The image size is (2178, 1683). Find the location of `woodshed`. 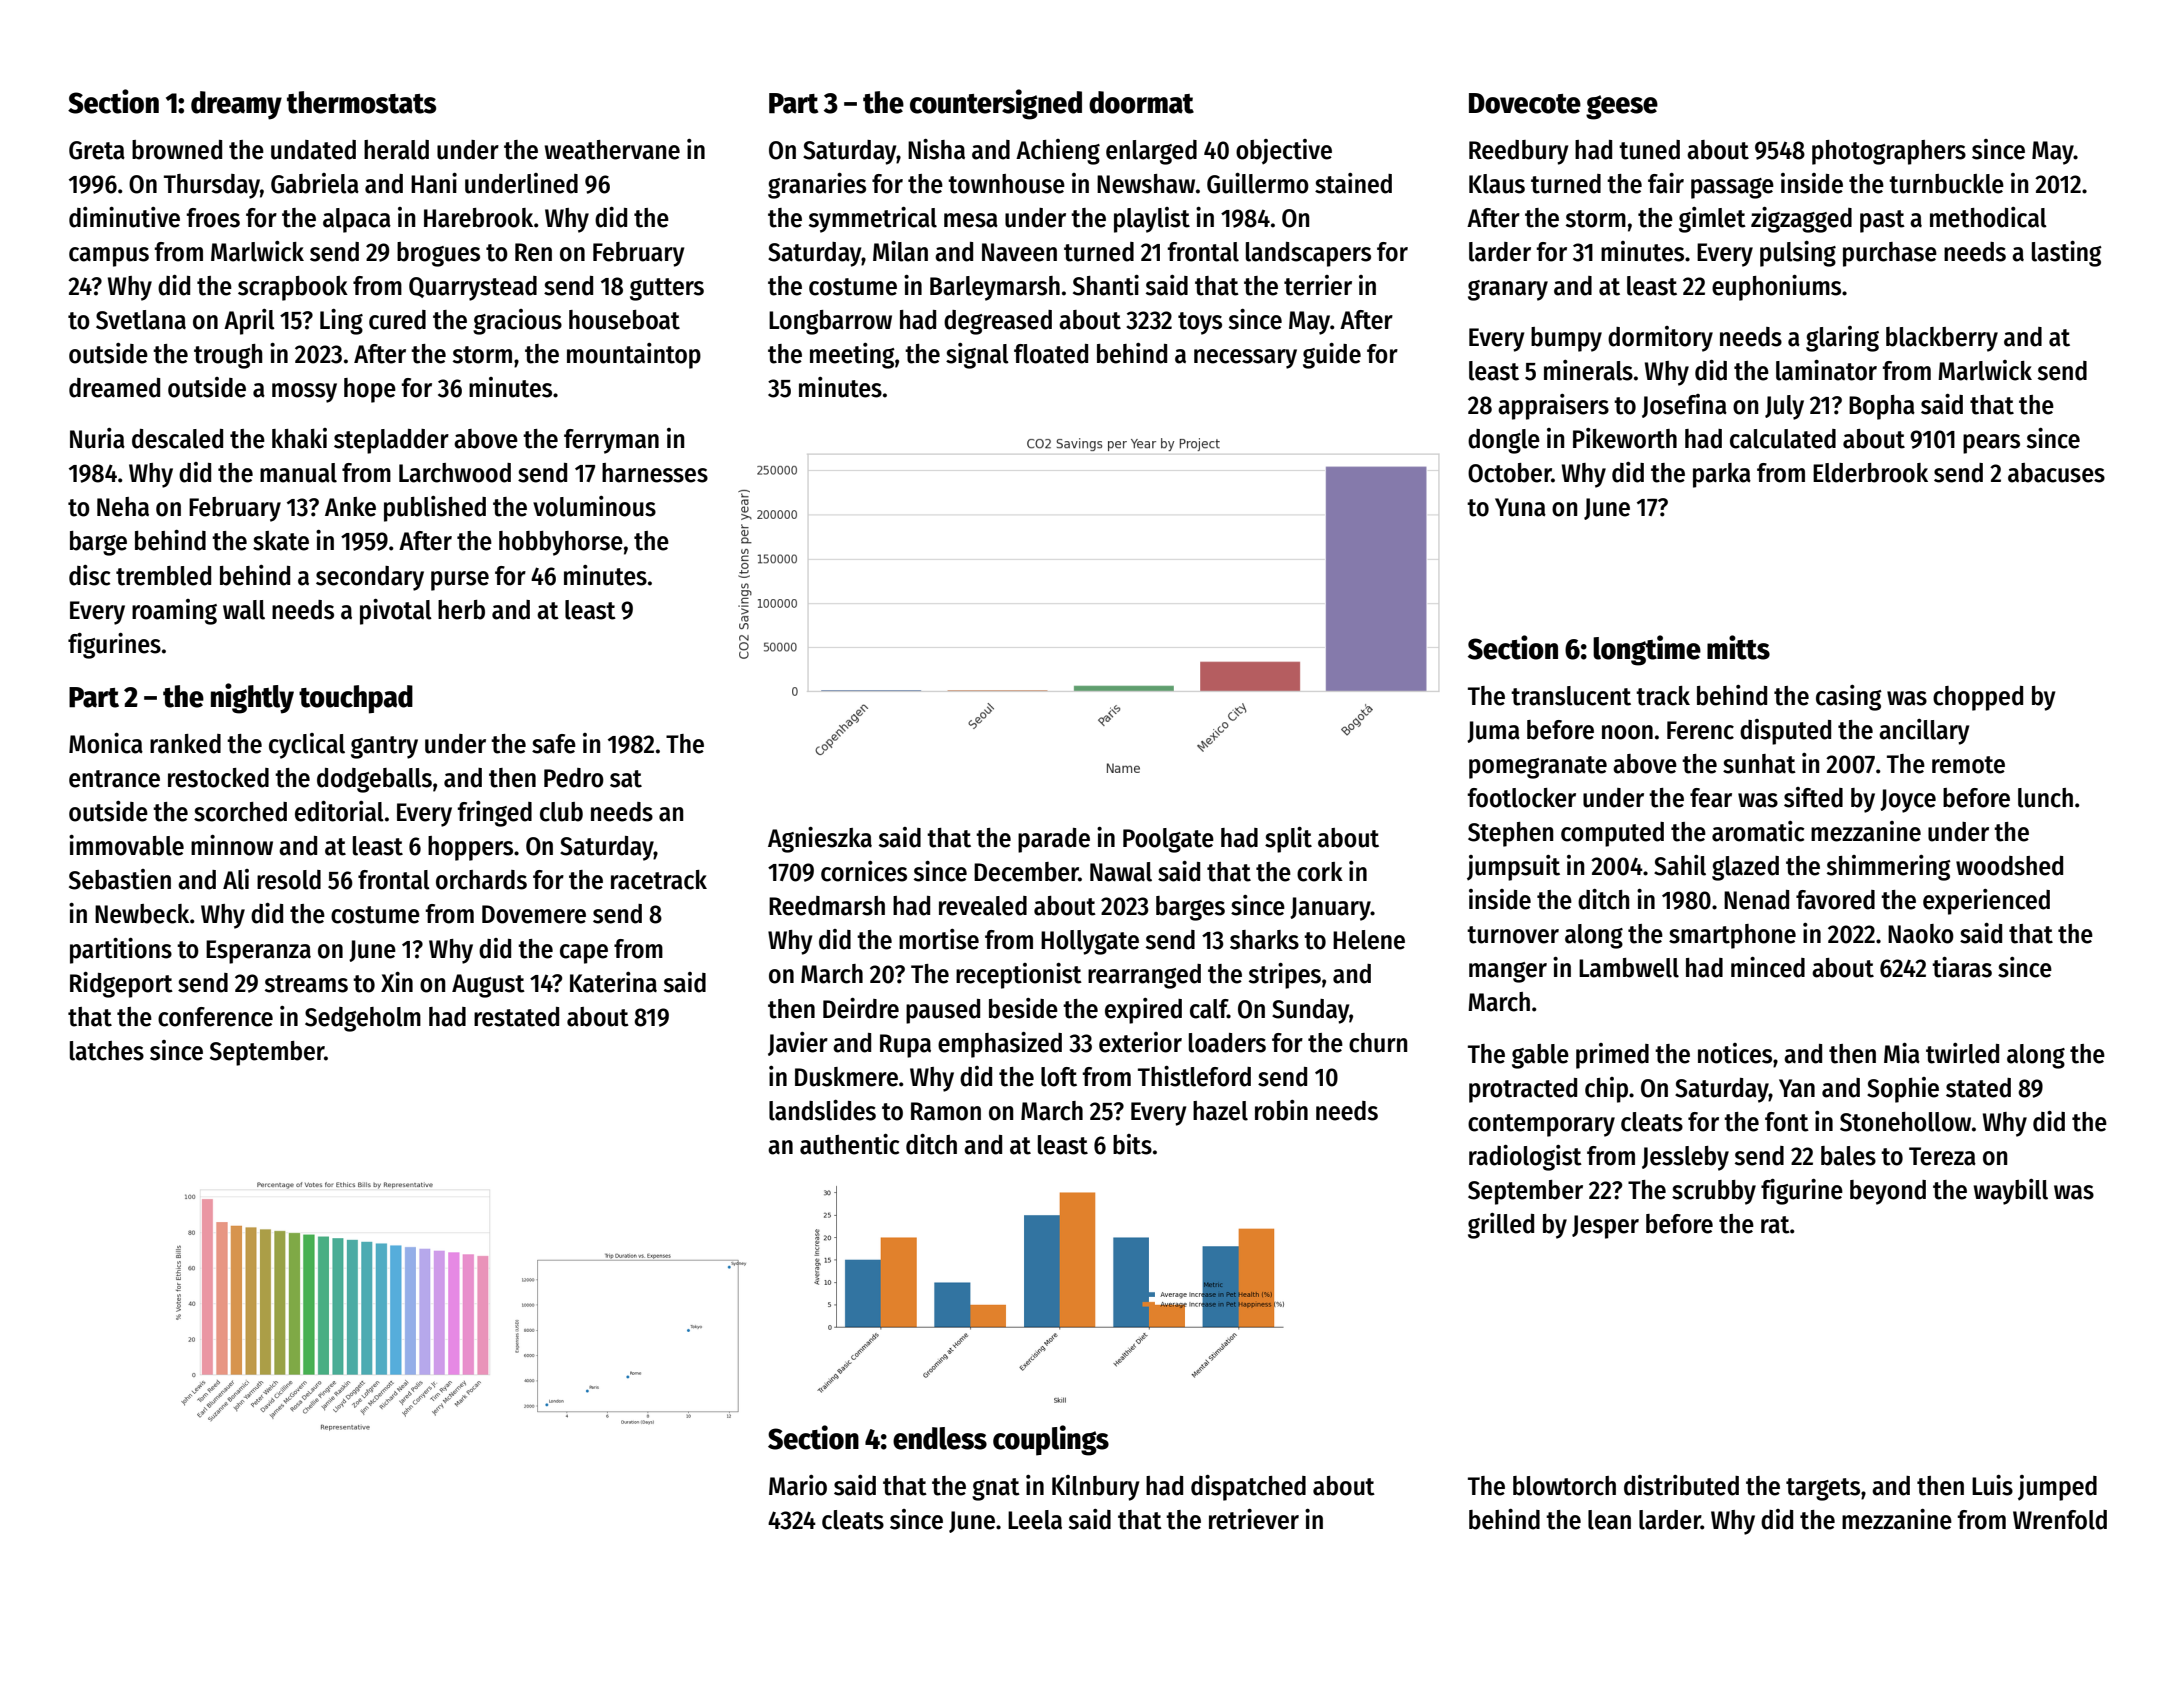

woodshed is located at coordinates (2009, 866).
